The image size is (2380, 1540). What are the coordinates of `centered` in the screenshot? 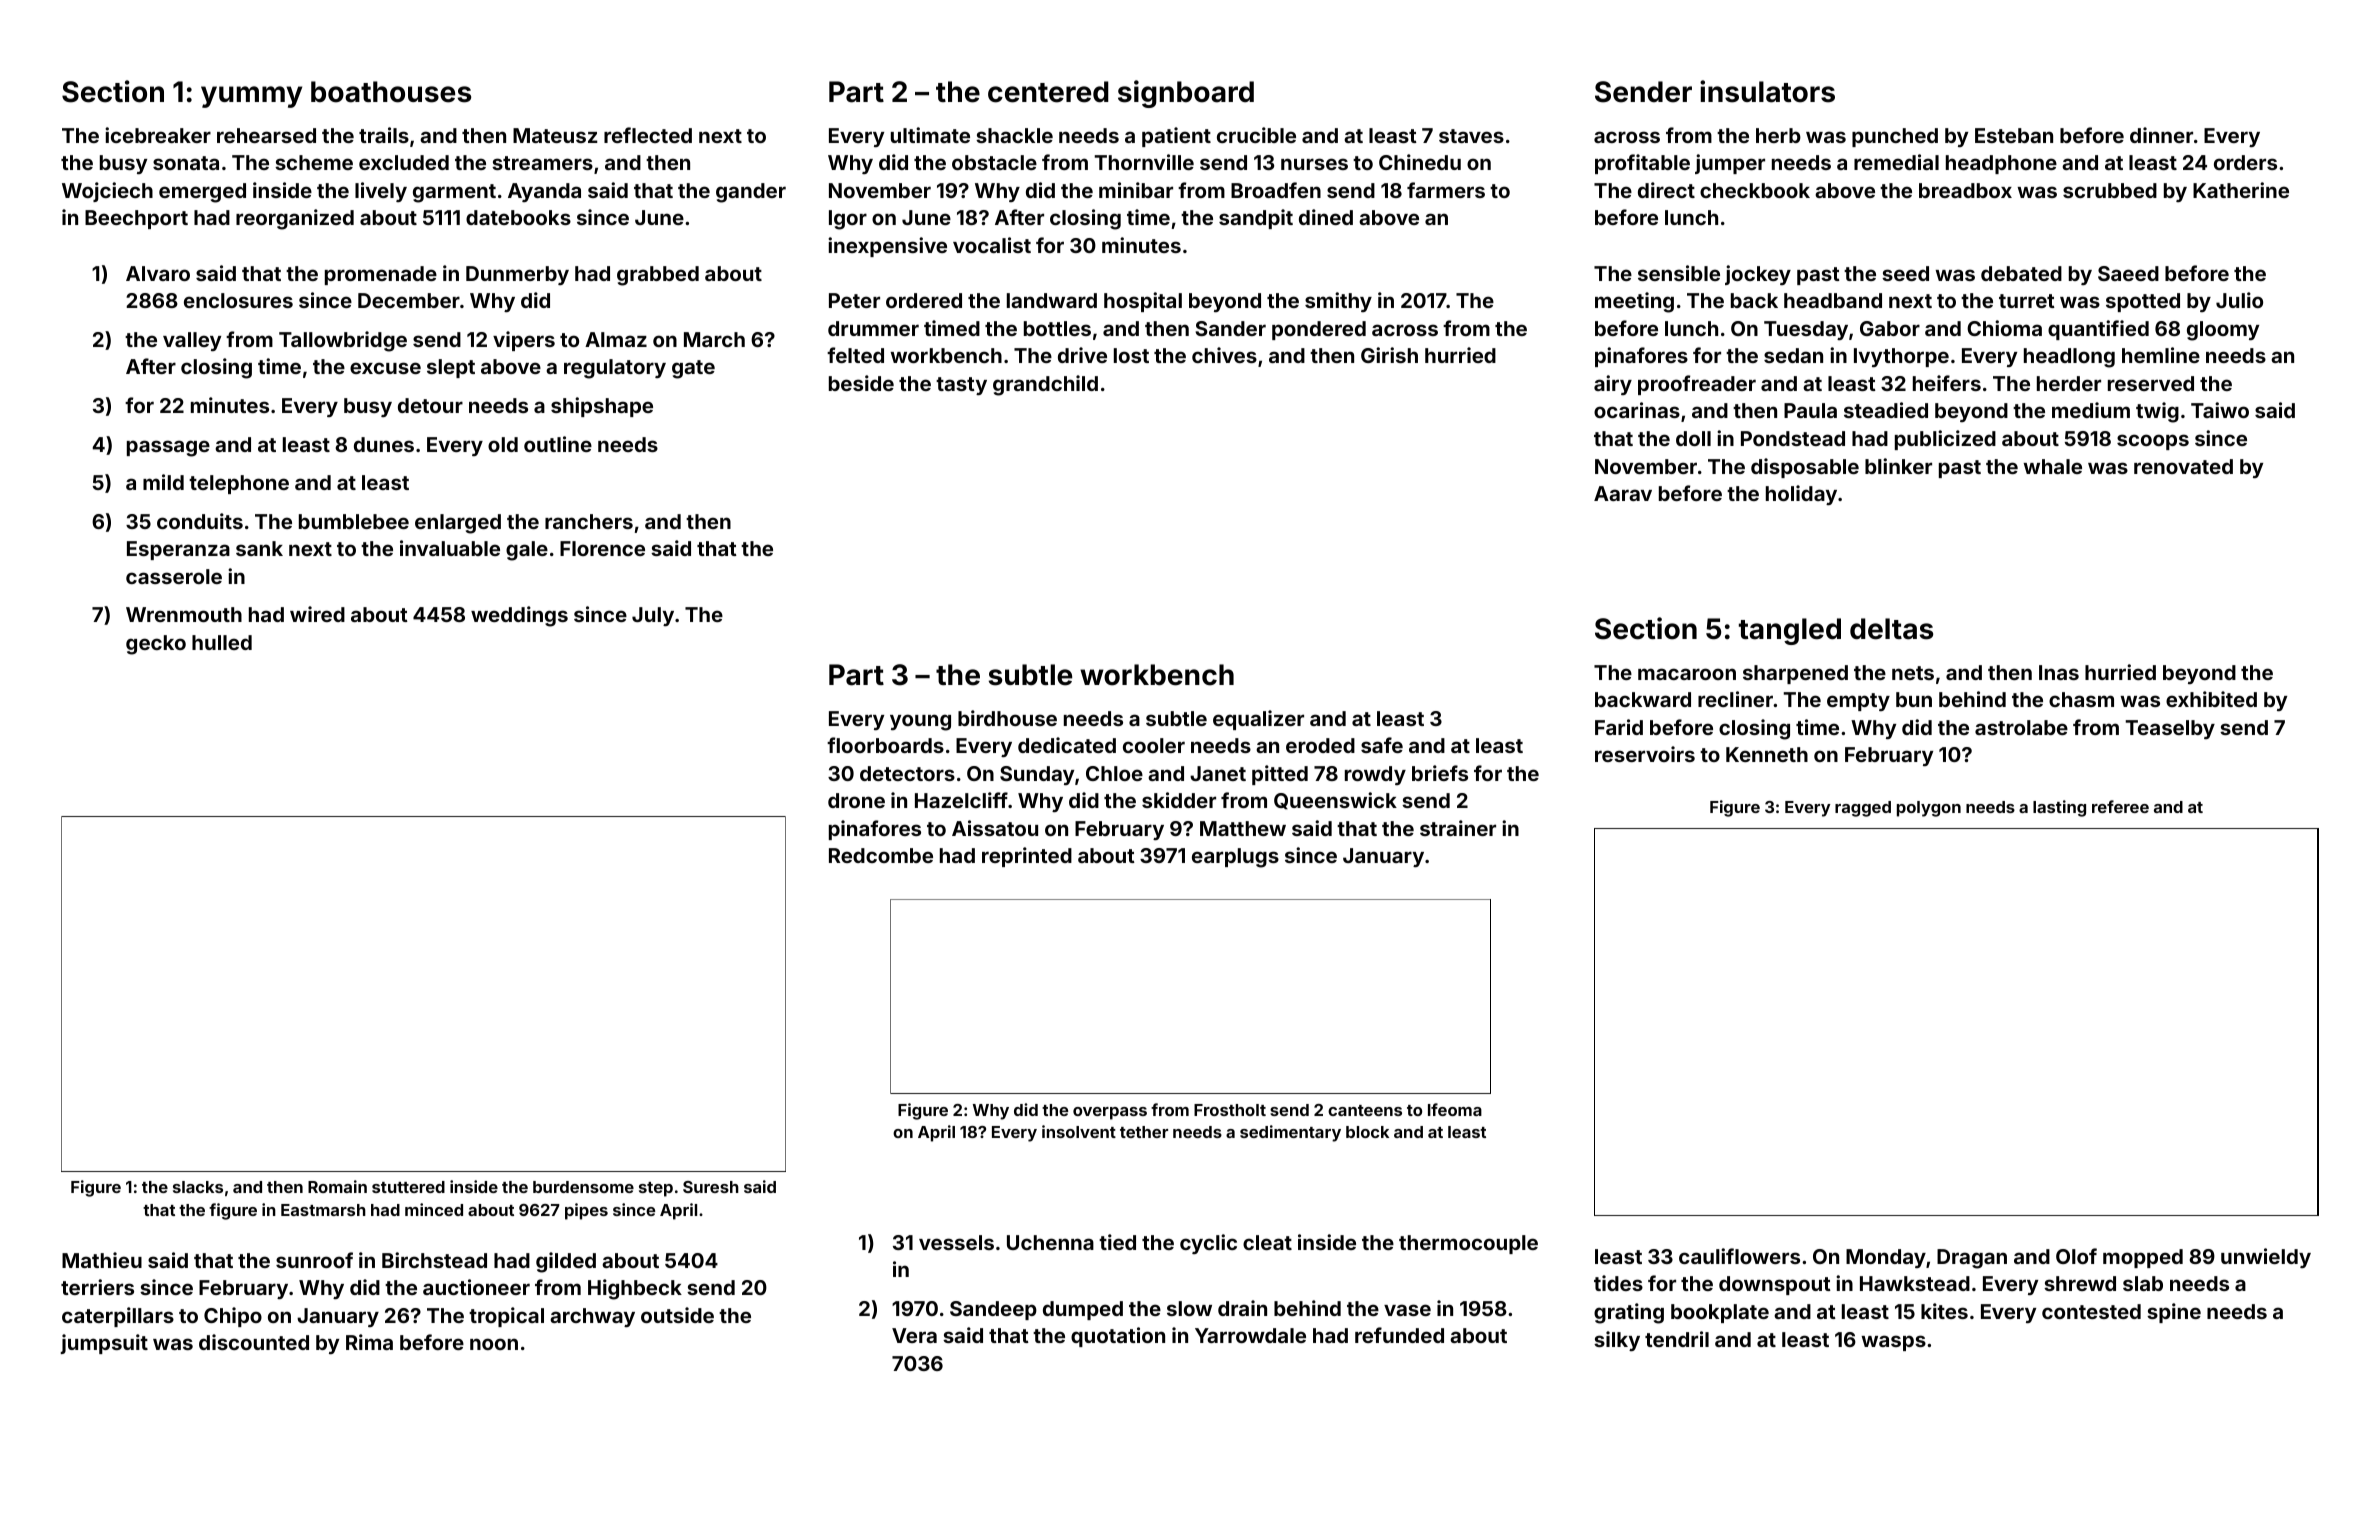 It's located at (1048, 92).
